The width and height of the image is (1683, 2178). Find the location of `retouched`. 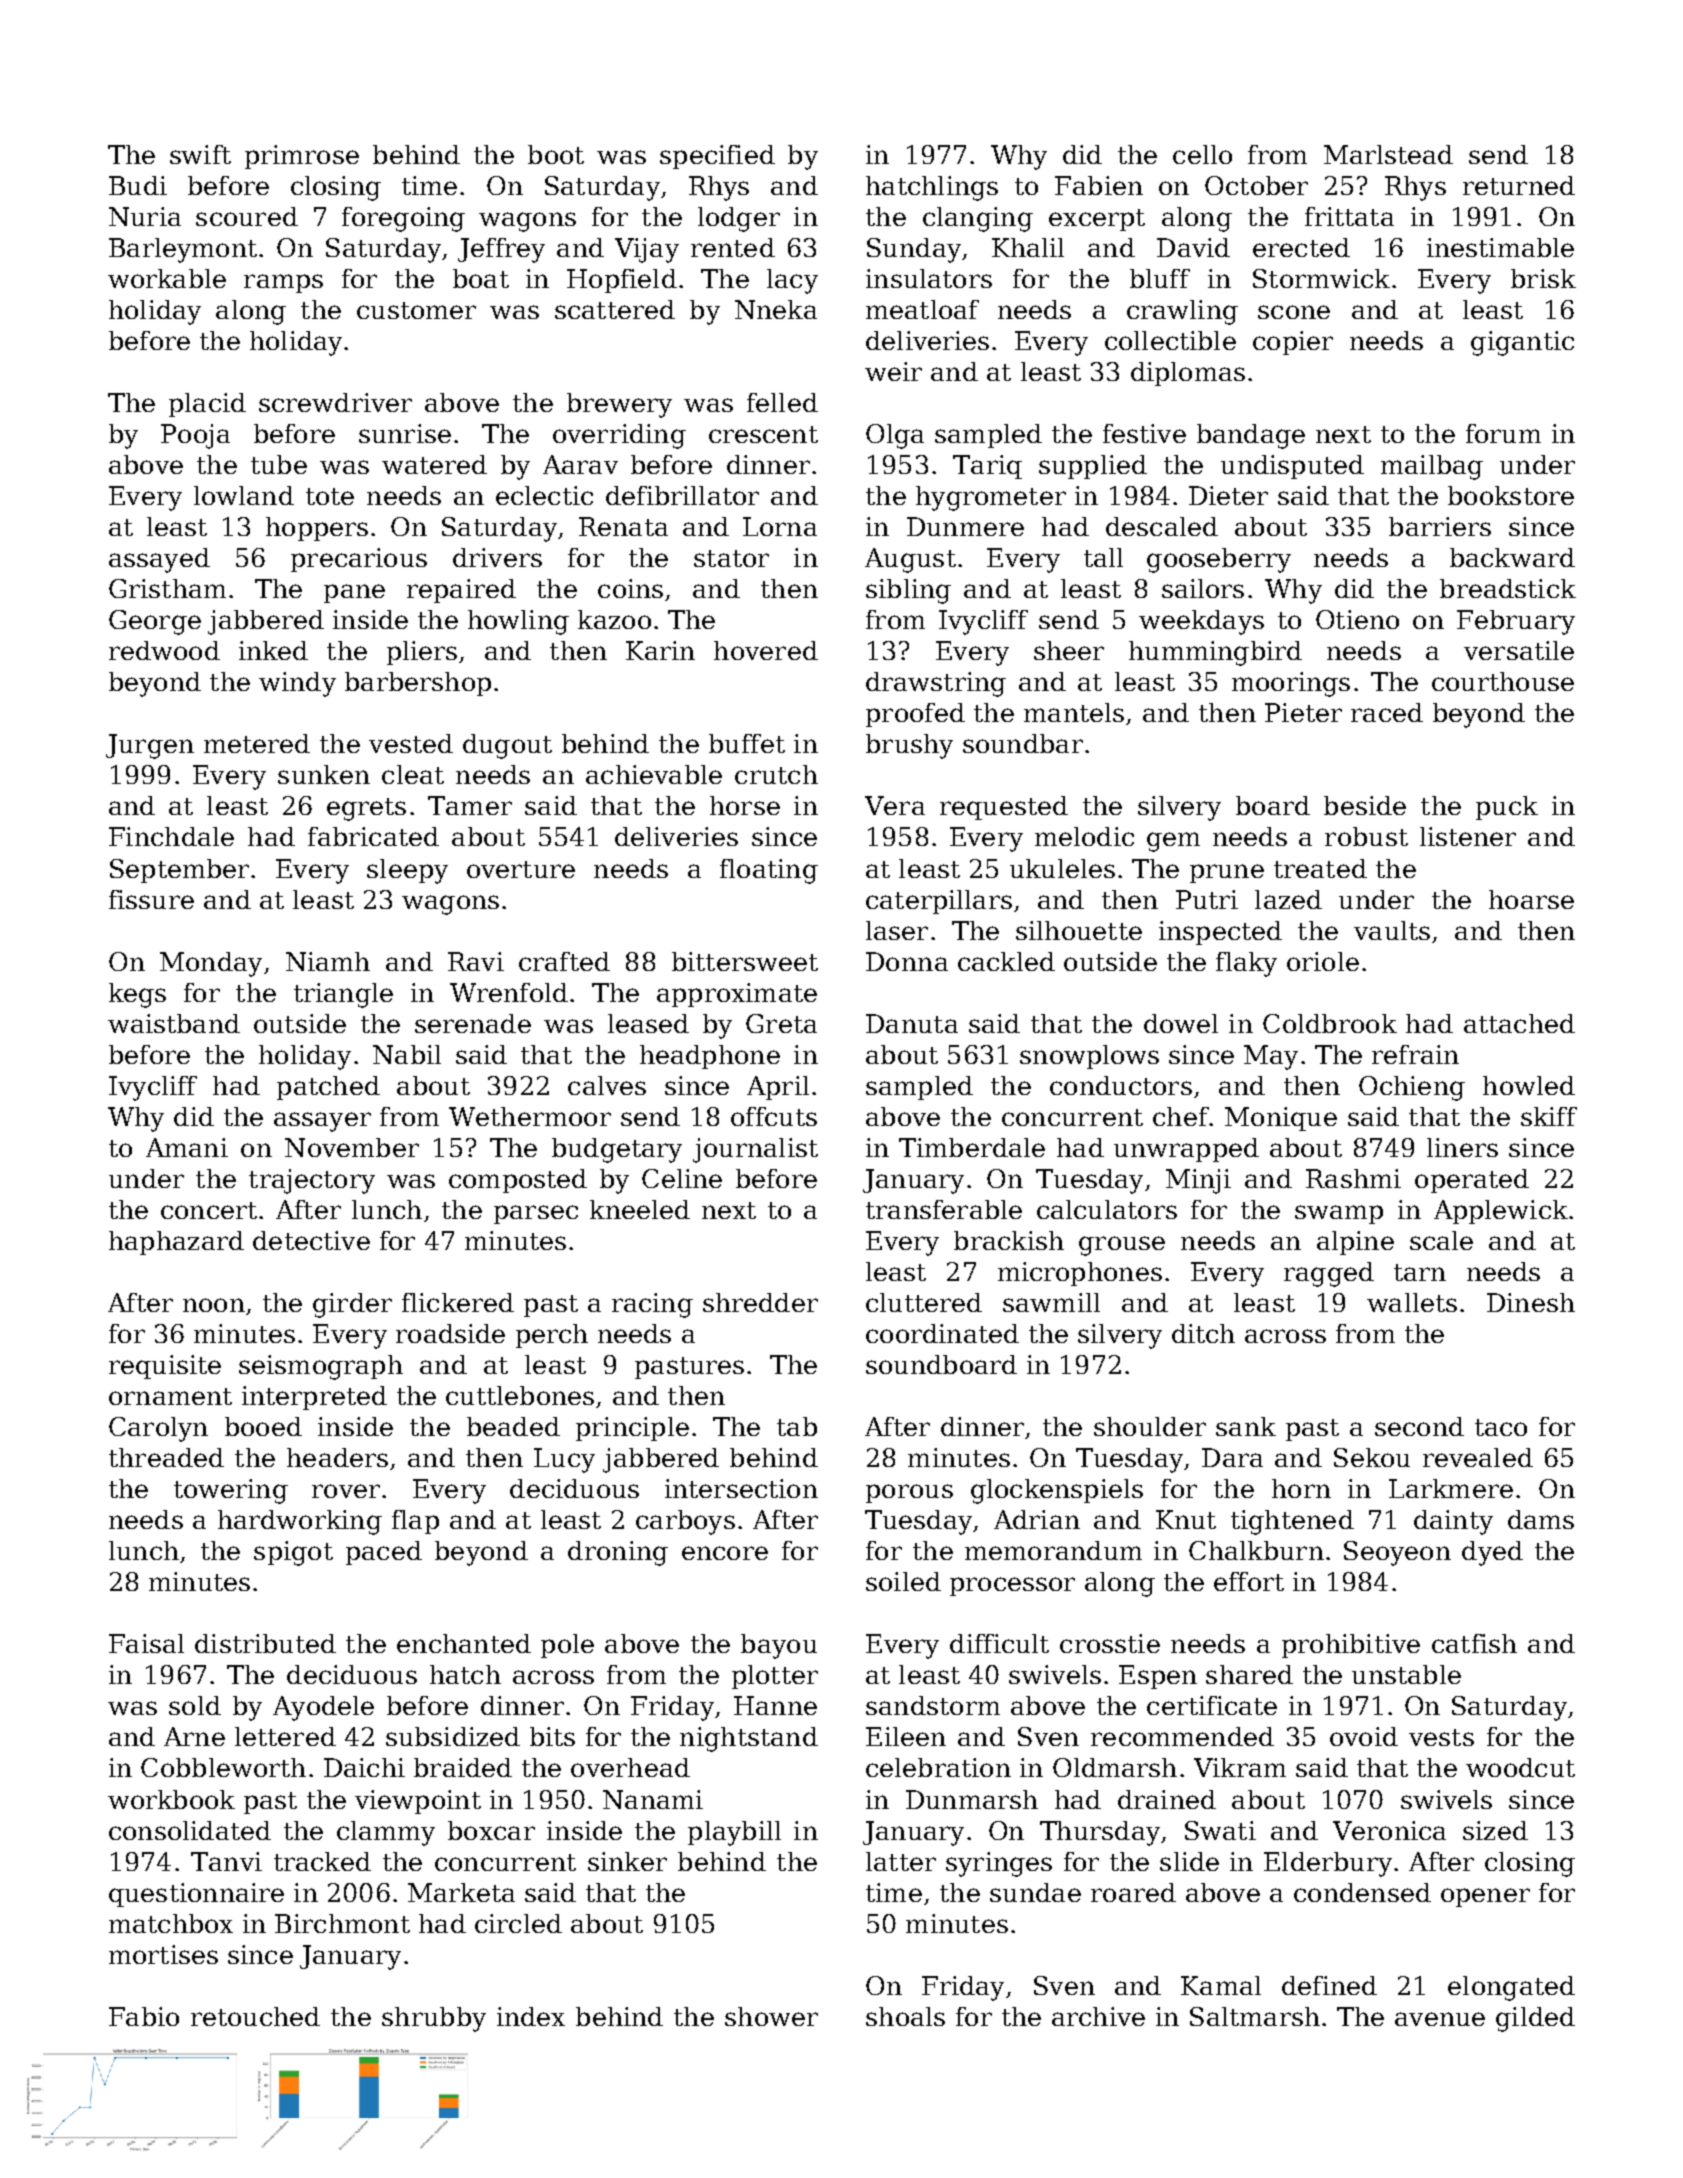

retouched is located at coordinates (255, 2016).
